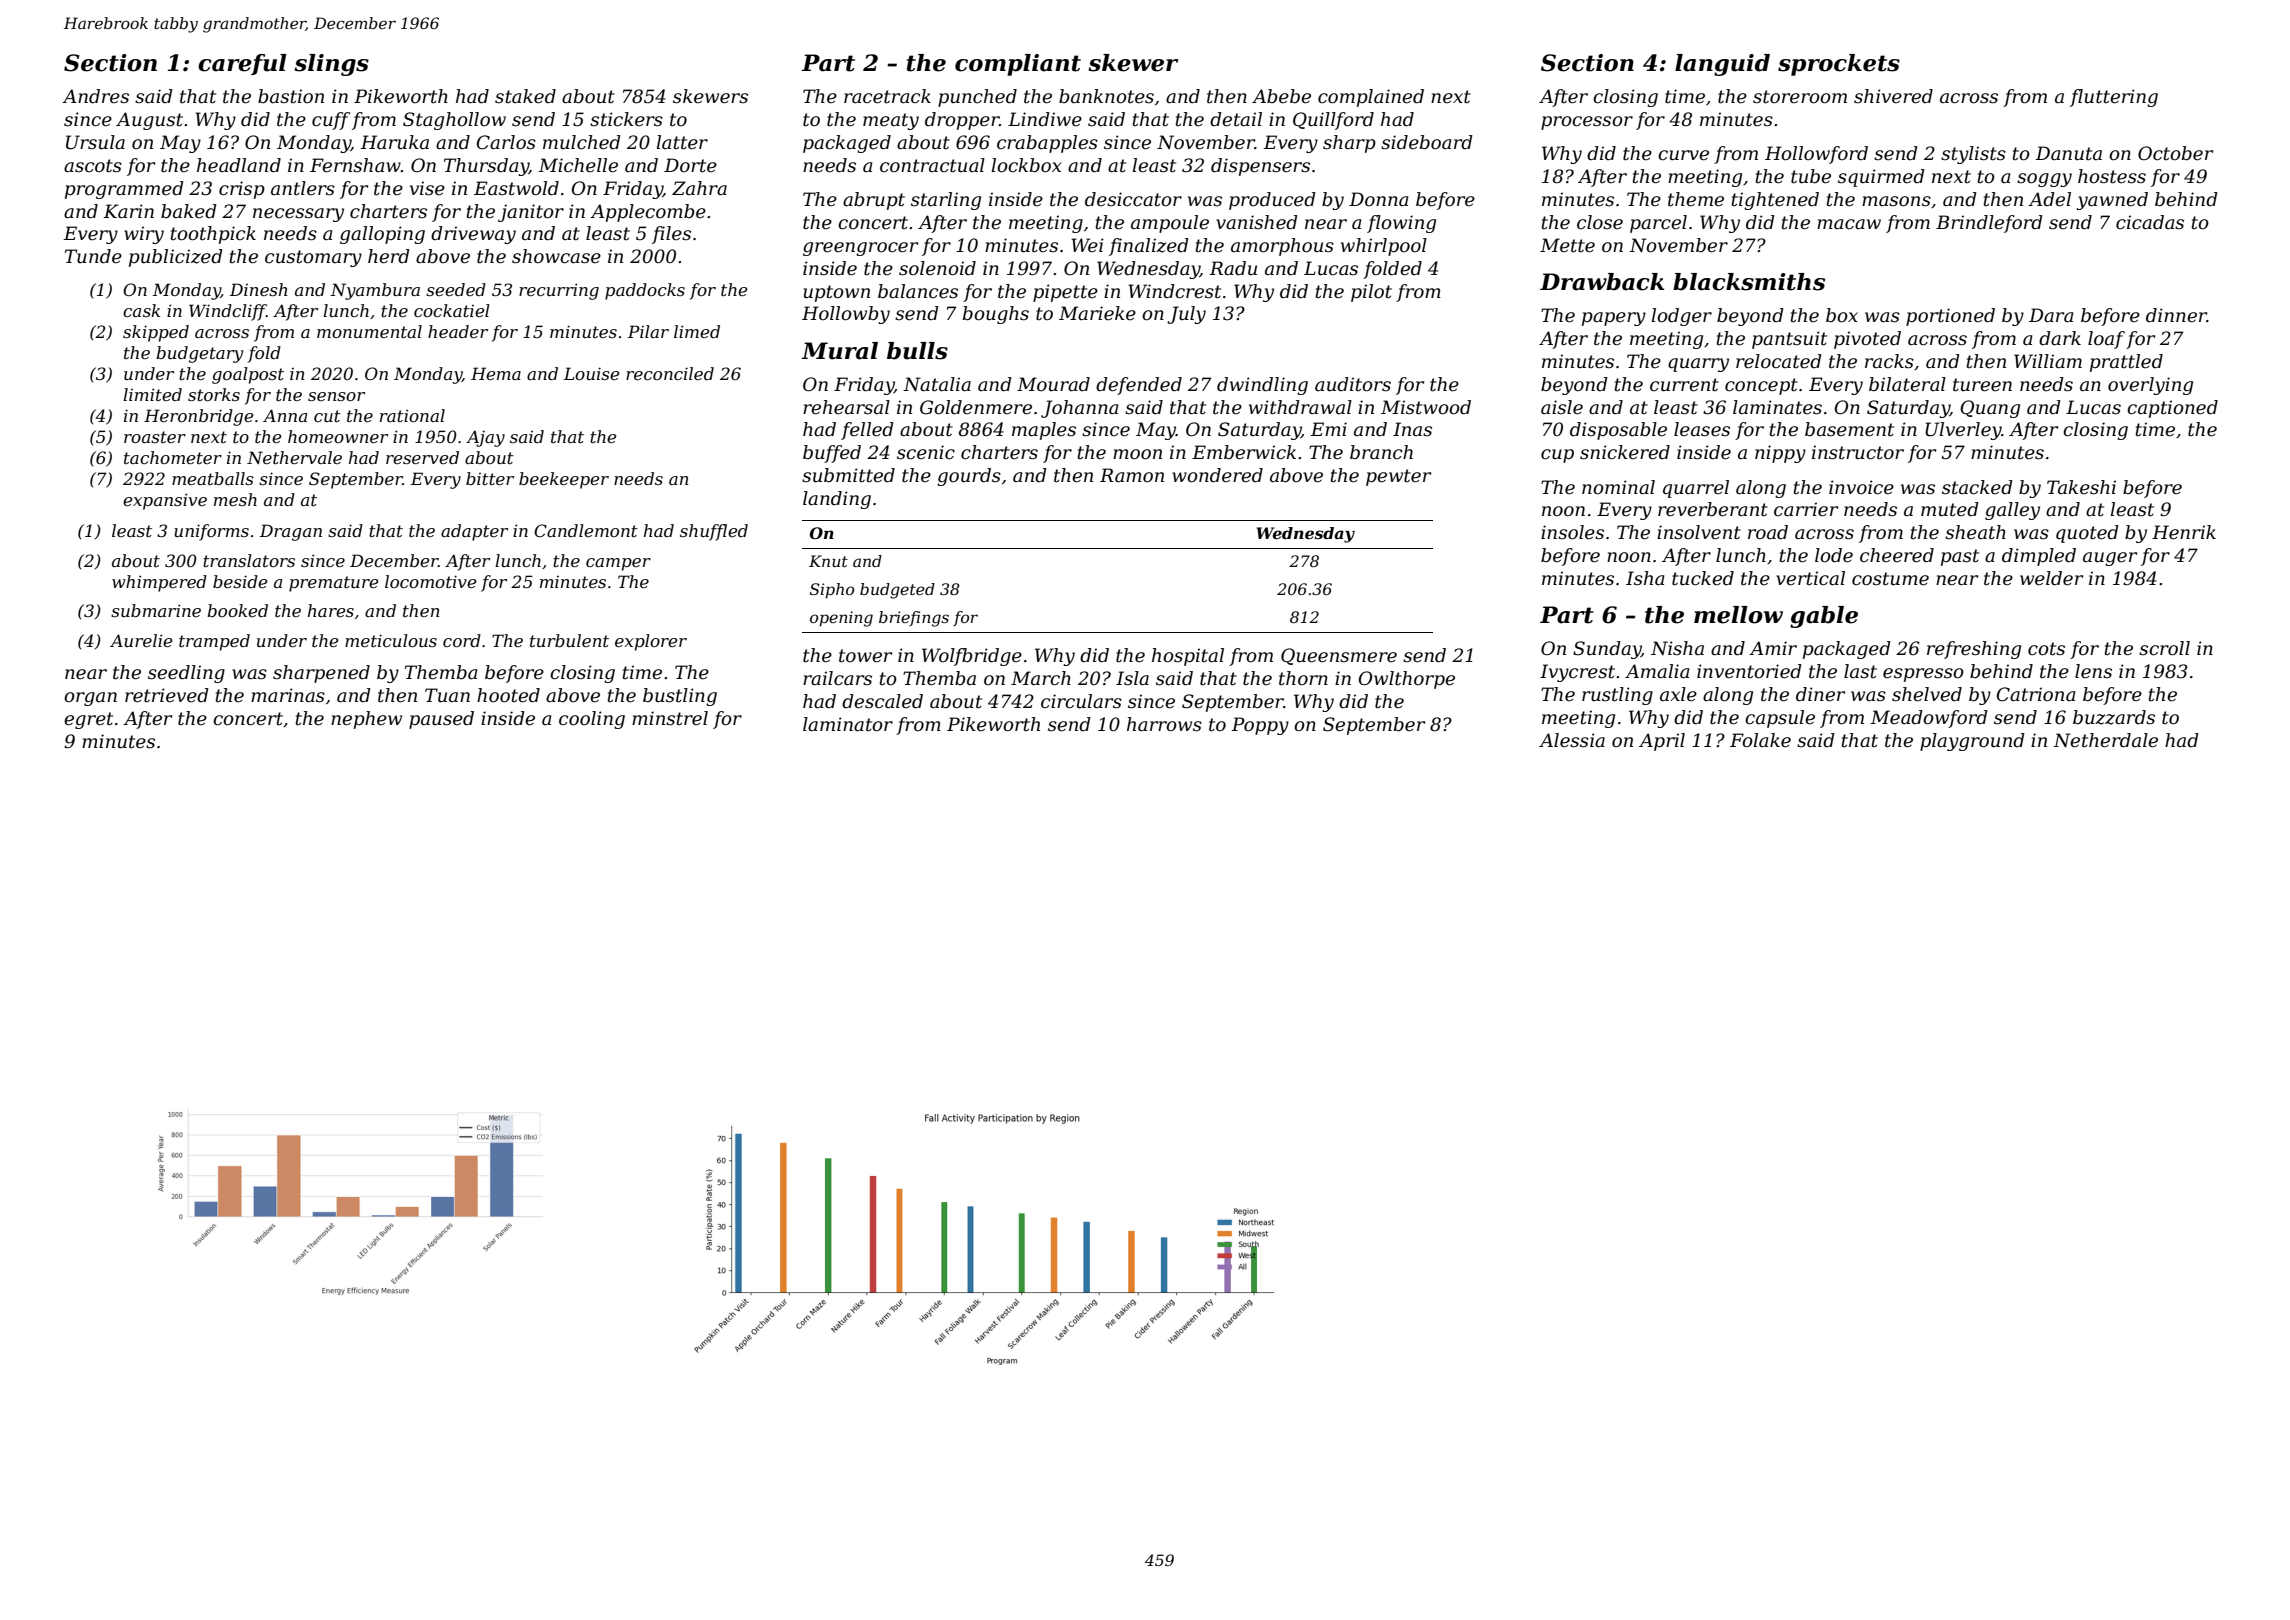 This page has height=1620, width=2290. Describe the element at coordinates (167, 695) in the page. I see `retrieved` at that location.
